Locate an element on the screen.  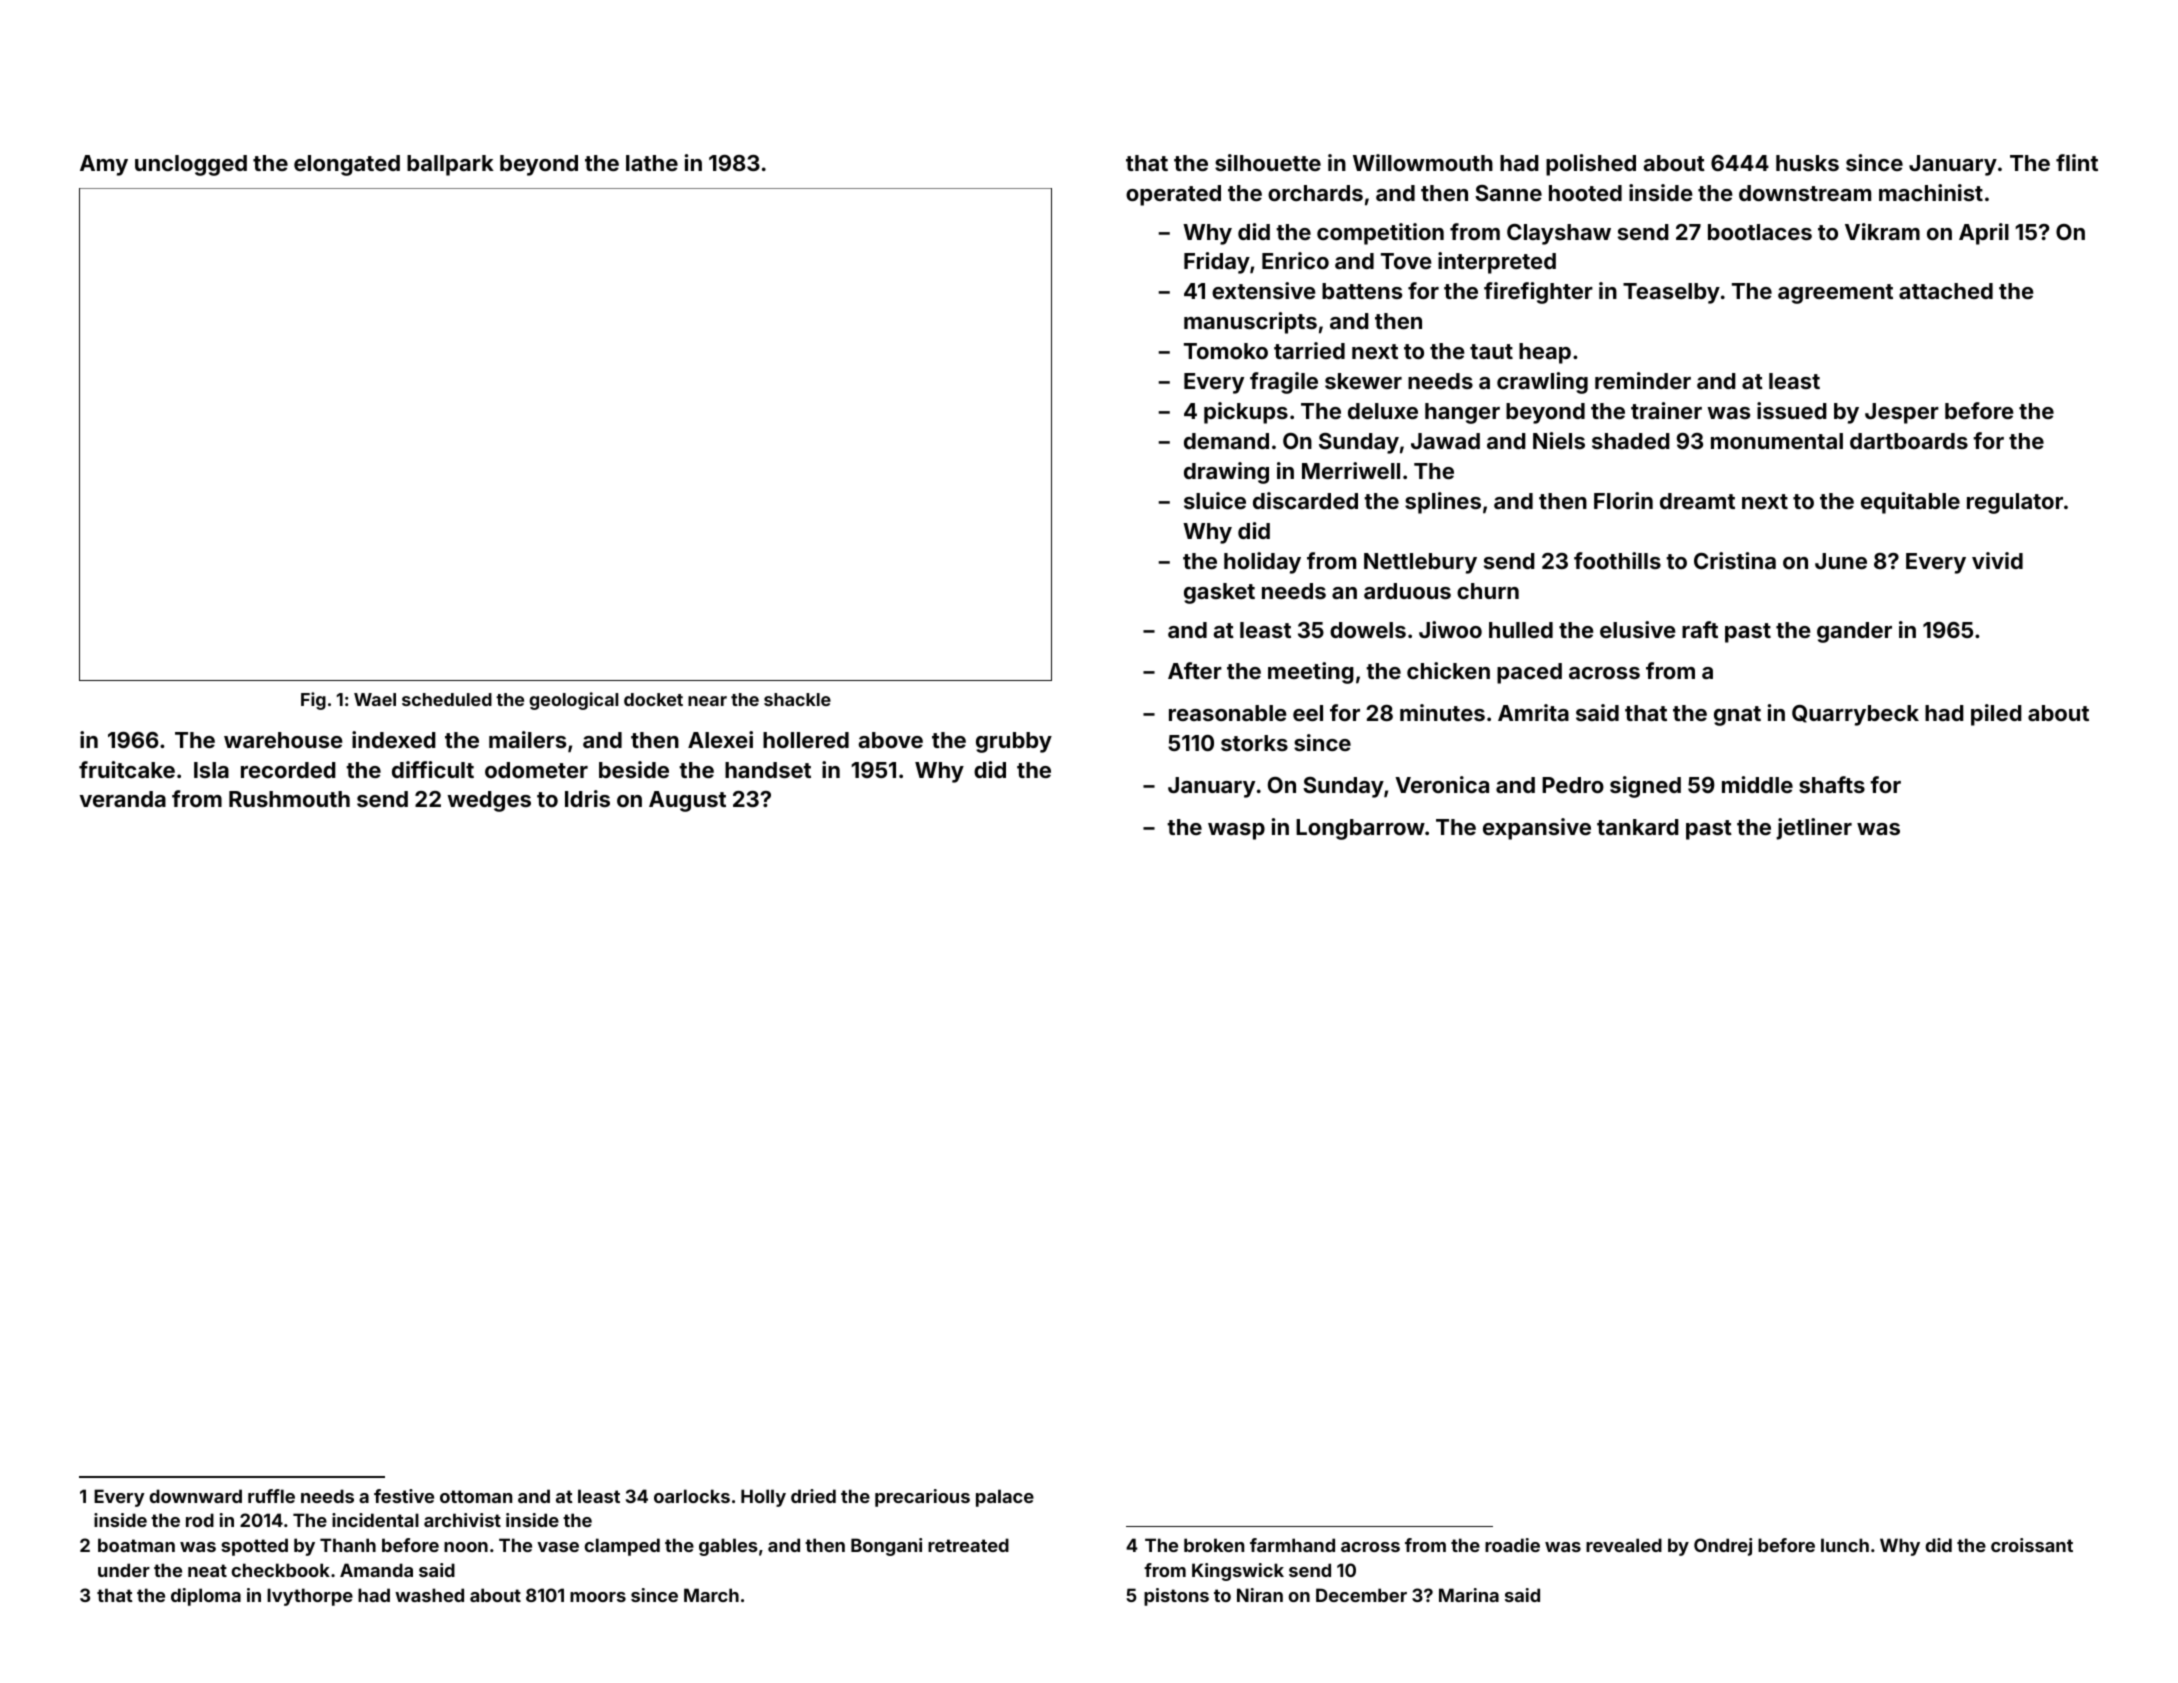
jetliner is located at coordinates (1814, 829).
